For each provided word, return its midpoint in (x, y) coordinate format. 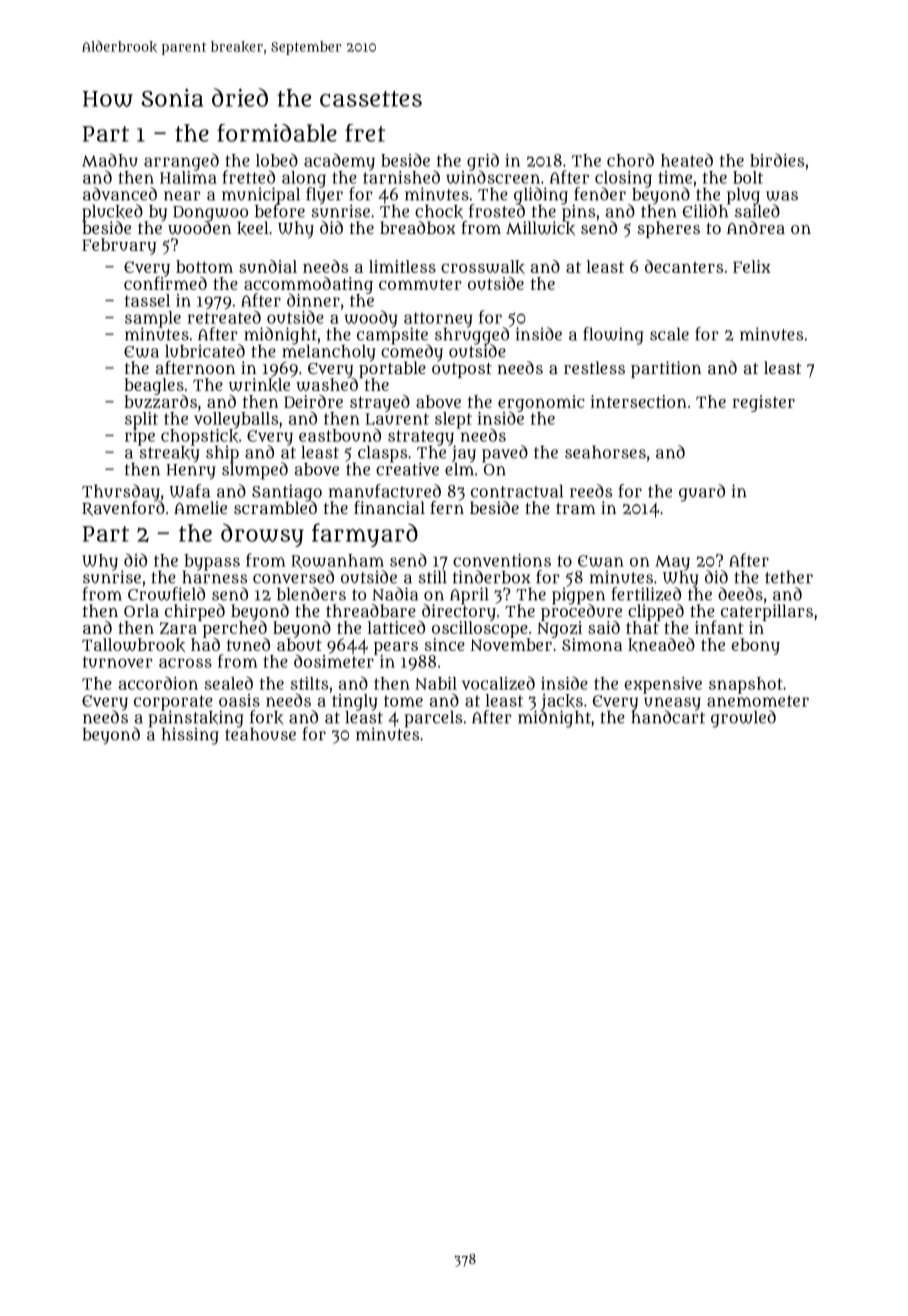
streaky (170, 454)
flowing (613, 336)
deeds (740, 594)
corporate (173, 702)
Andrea (756, 227)
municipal (261, 195)
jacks (562, 702)
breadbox (418, 227)
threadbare (371, 610)
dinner (313, 300)
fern (447, 507)
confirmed (165, 283)
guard (702, 493)
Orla (141, 610)
